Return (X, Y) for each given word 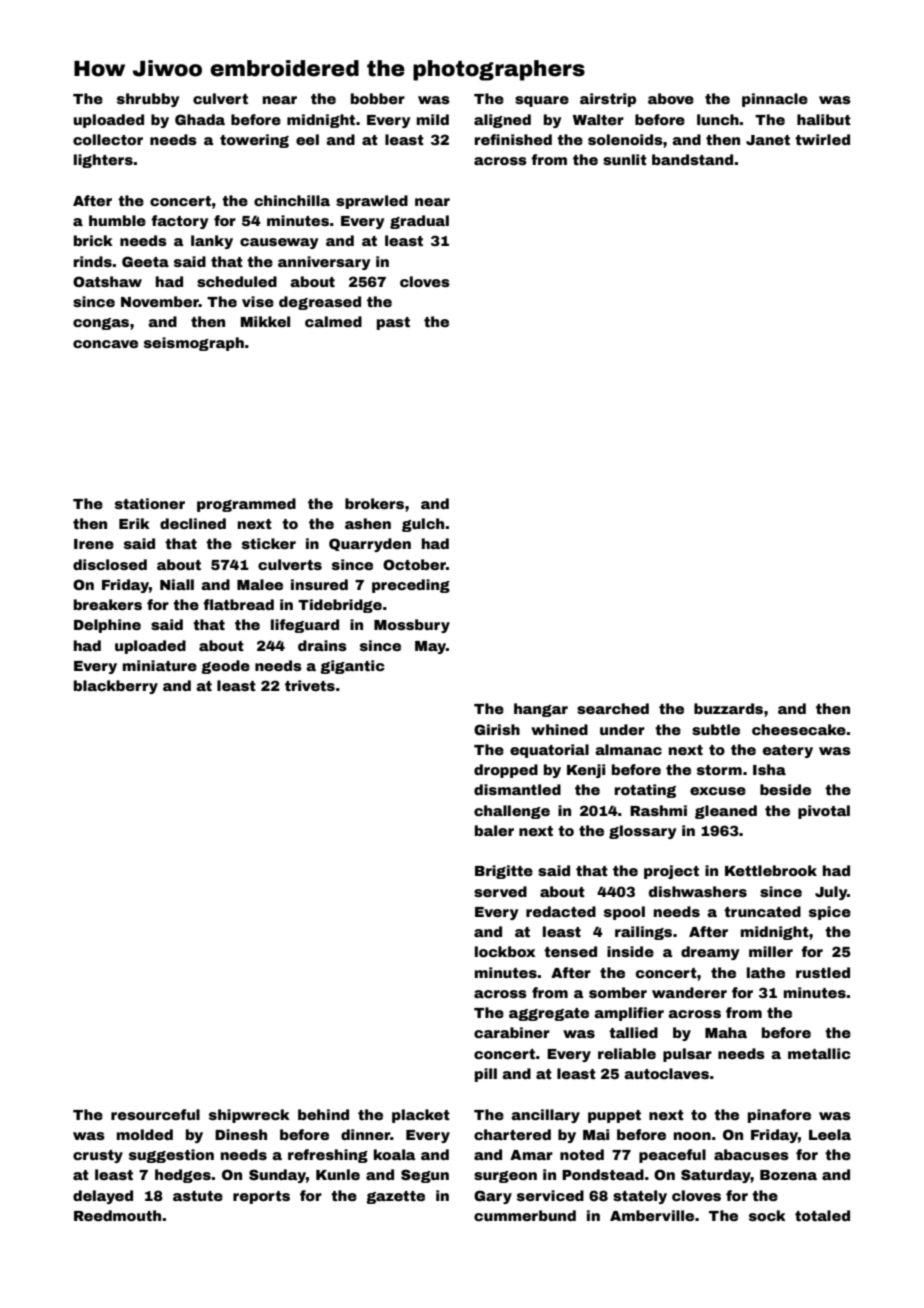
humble (117, 220)
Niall (177, 584)
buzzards (728, 708)
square (542, 101)
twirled (822, 139)
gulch (423, 525)
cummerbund (525, 1215)
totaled (822, 1215)
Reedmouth (117, 1215)
